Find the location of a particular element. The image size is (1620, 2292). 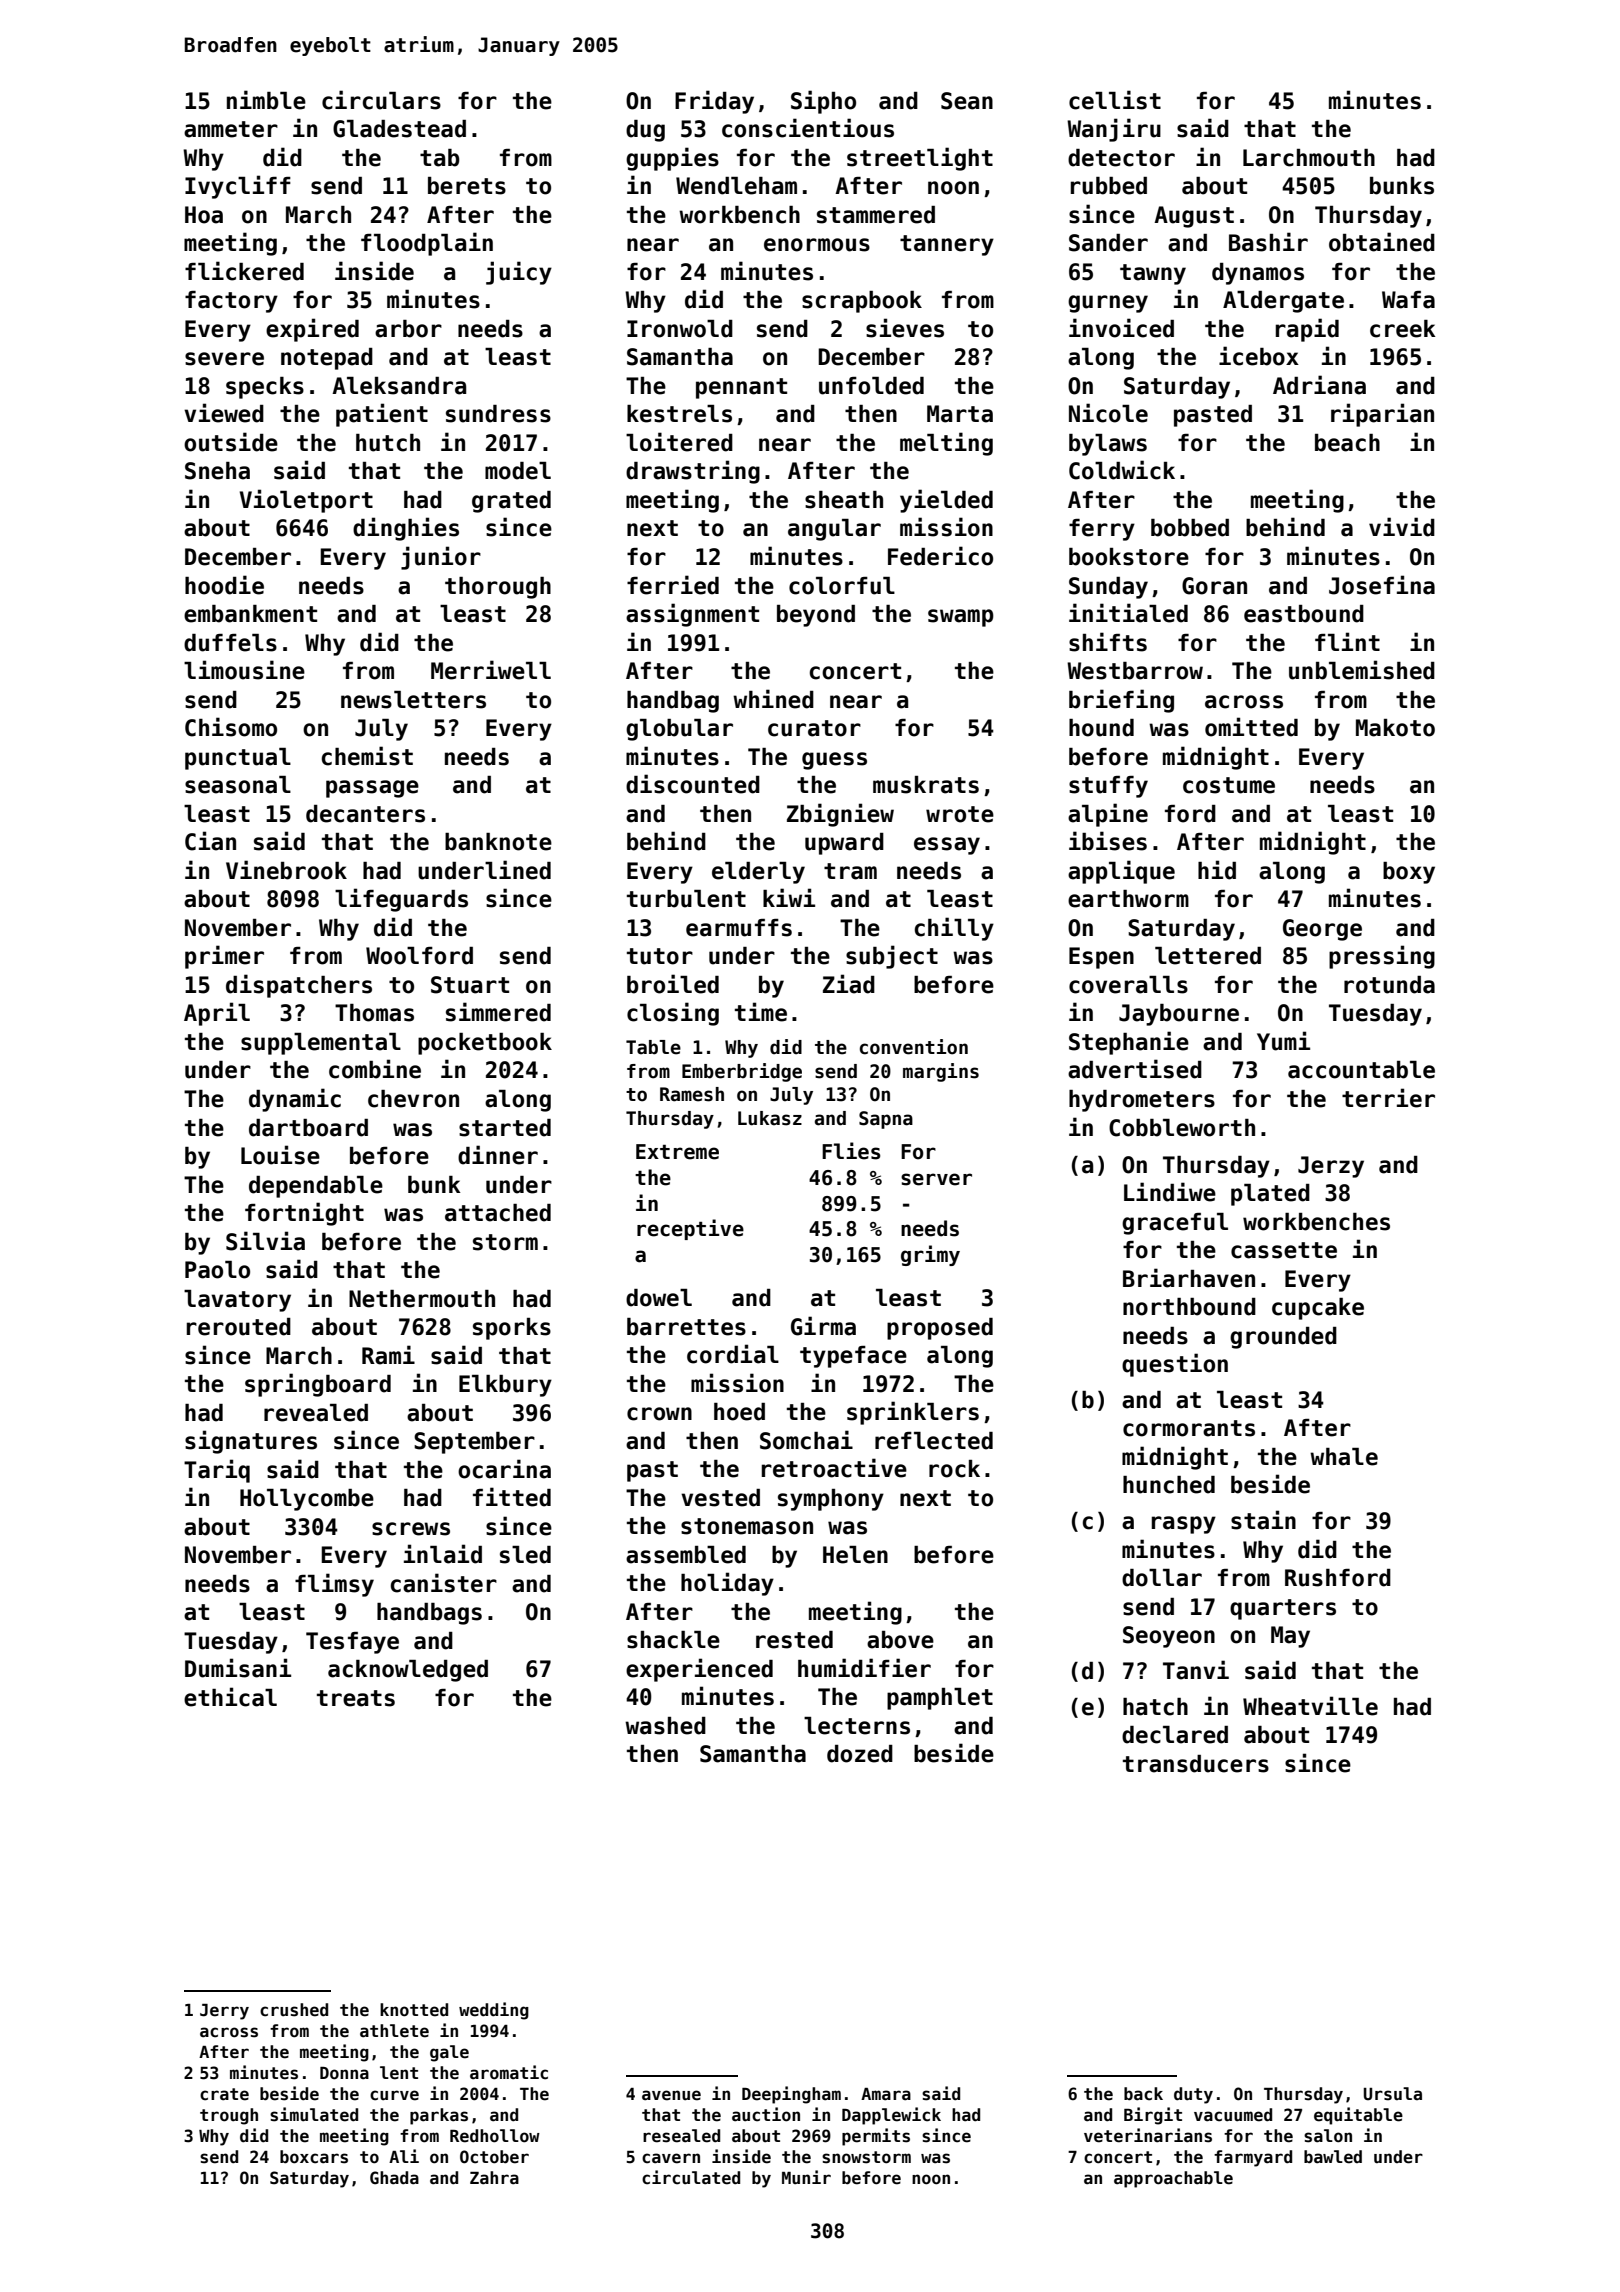

eastbound is located at coordinates (1304, 614).
